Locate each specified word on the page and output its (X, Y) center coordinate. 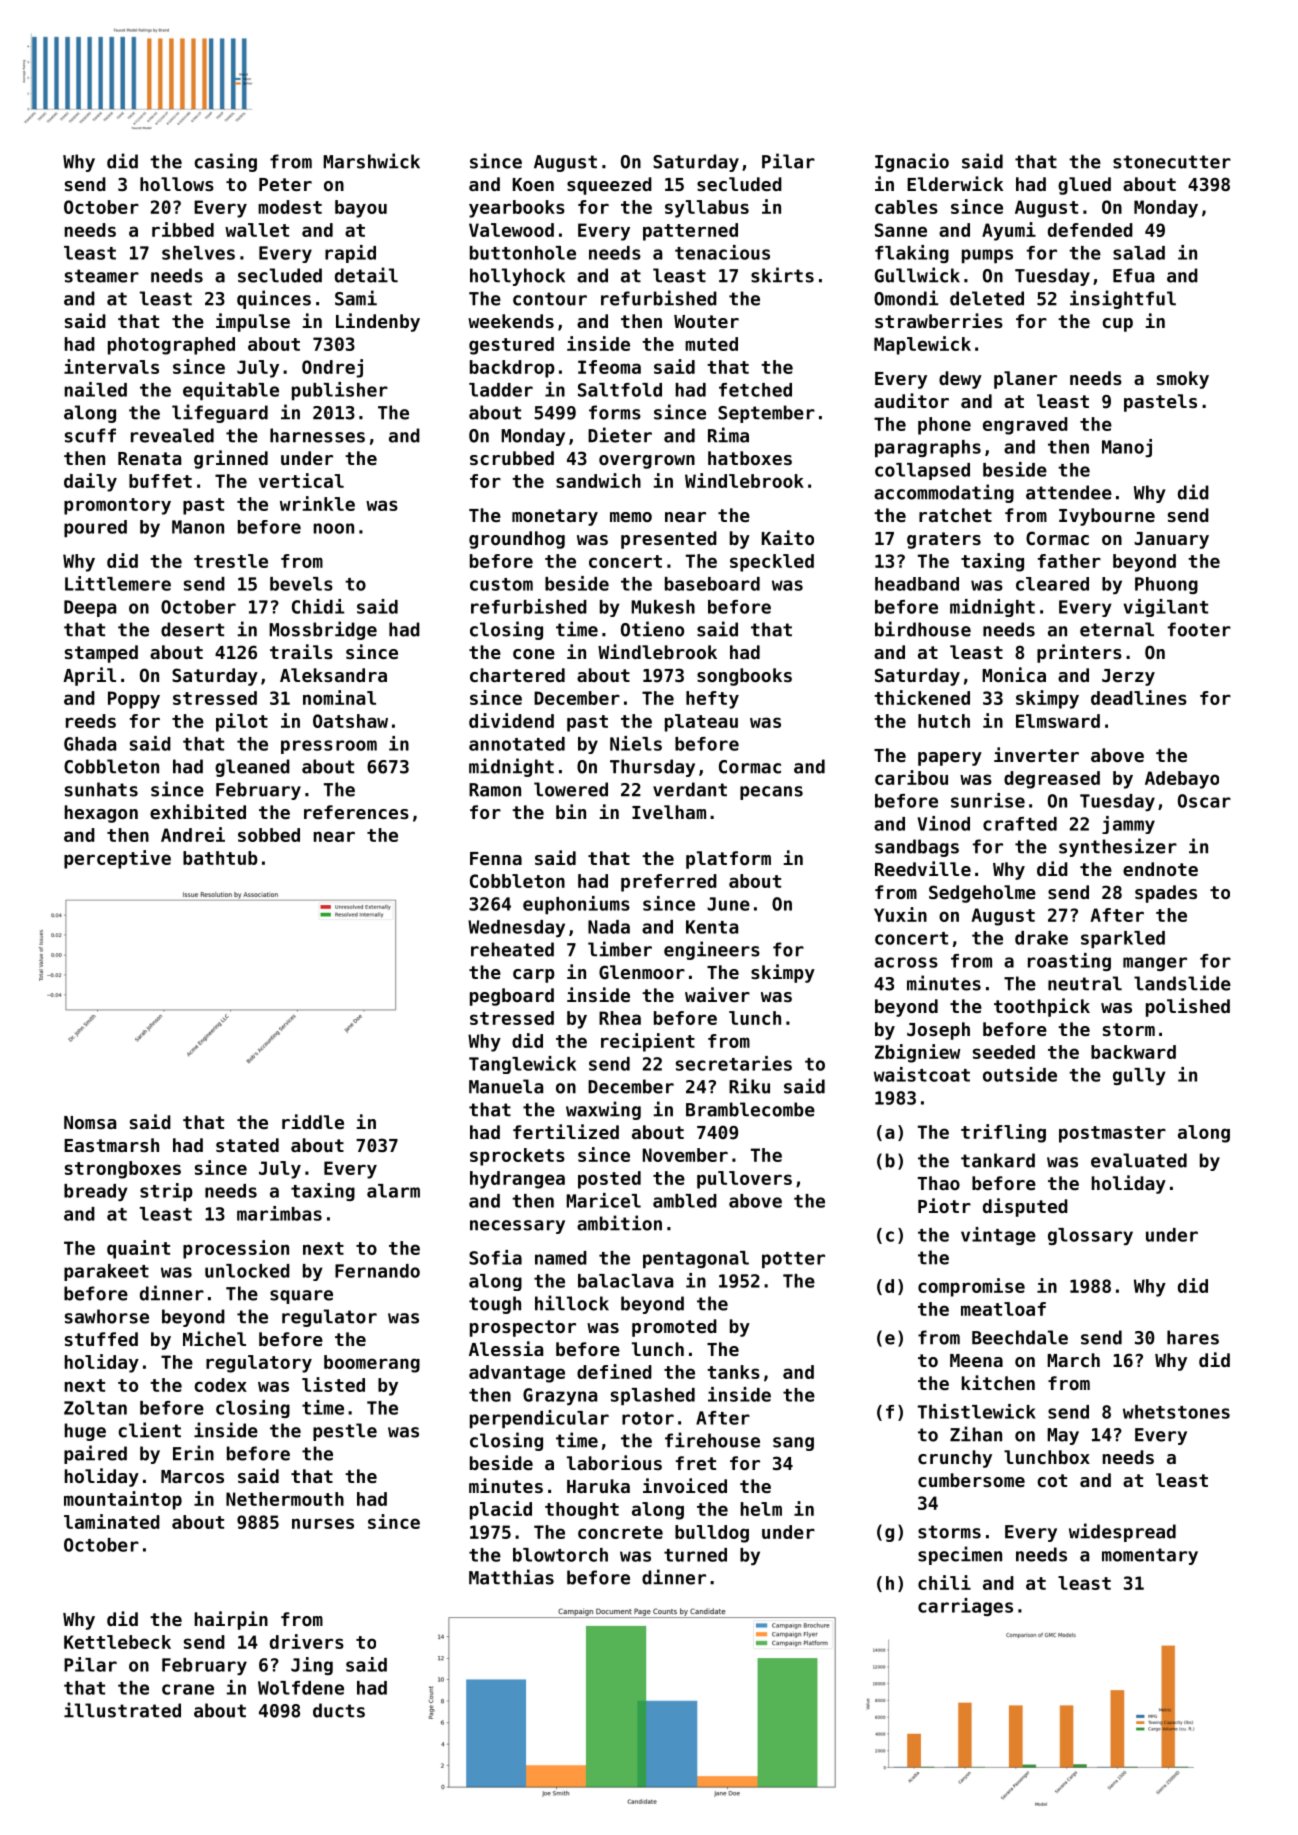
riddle (313, 1121)
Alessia (506, 1348)
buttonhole (523, 253)
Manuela (506, 1086)
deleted (987, 298)
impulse (253, 322)
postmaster (1112, 1134)
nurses (323, 1523)
